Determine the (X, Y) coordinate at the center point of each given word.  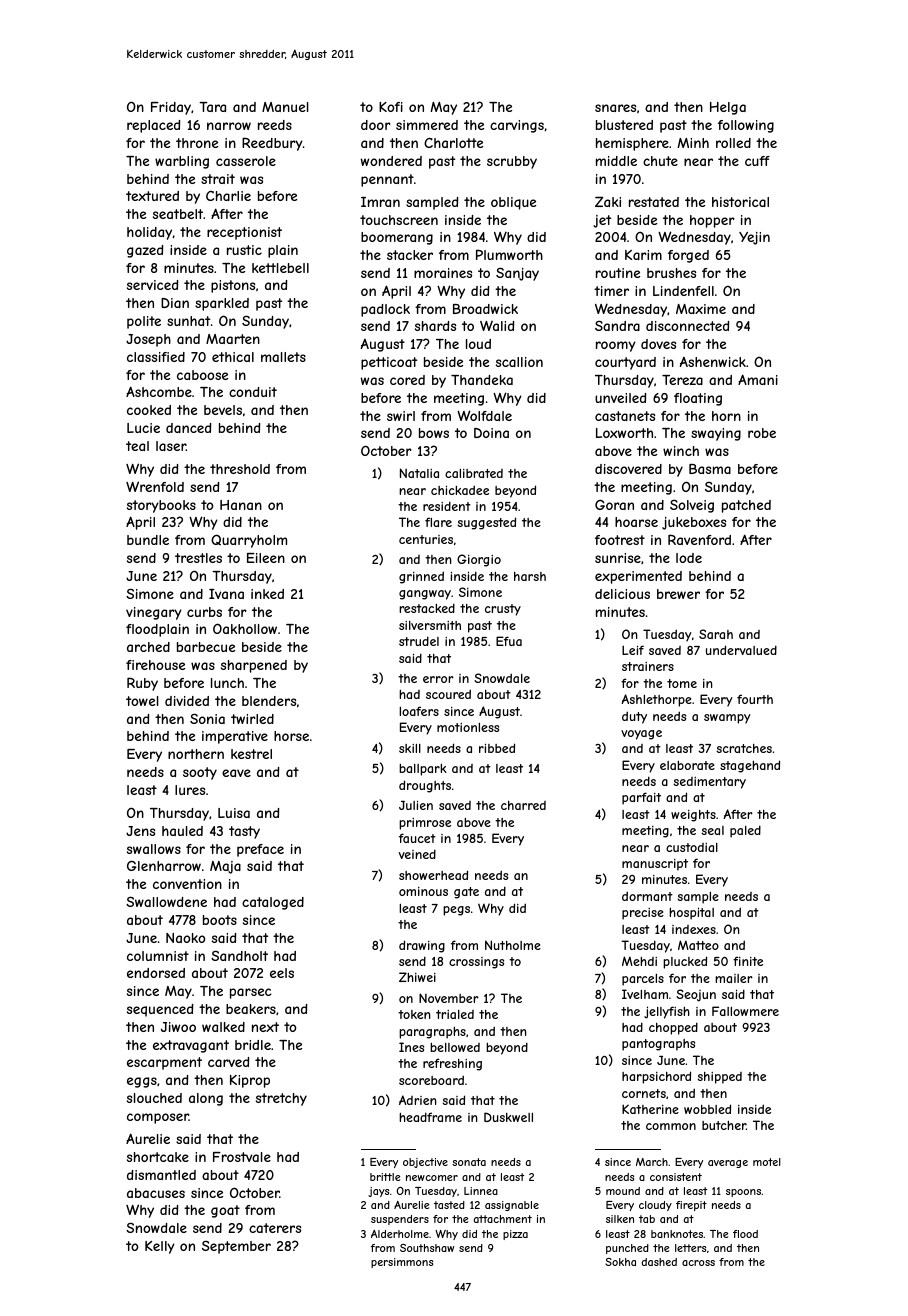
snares (615, 108)
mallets (283, 357)
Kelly (160, 1247)
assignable (512, 1206)
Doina (491, 433)
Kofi (391, 107)
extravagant (191, 1046)
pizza (515, 1235)
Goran (614, 504)
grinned (421, 577)
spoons (743, 1193)
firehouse (155, 665)
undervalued (741, 650)
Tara (212, 107)
